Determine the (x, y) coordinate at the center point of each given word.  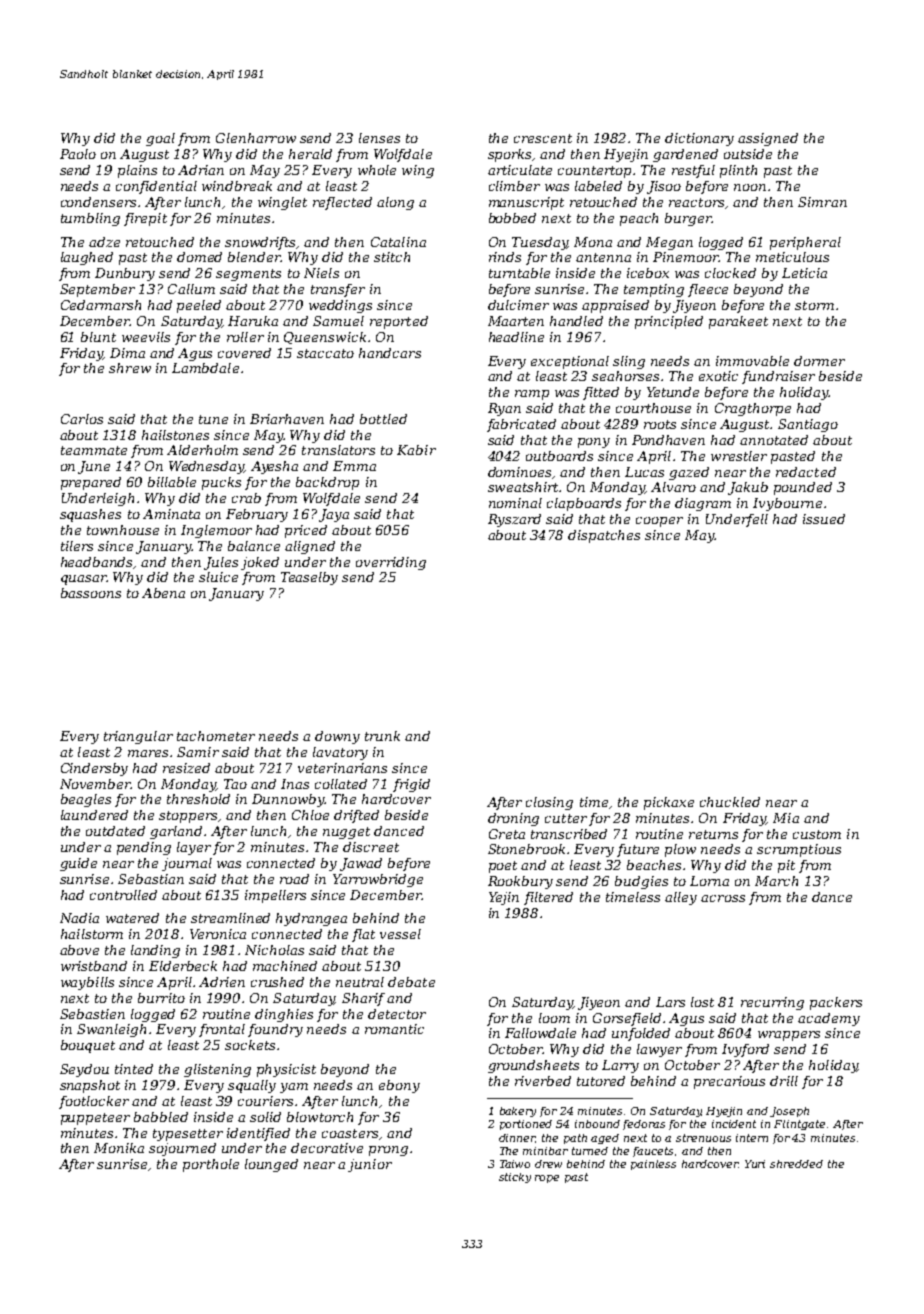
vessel (400, 934)
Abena (163, 593)
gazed (689, 473)
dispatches (604, 536)
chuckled (730, 802)
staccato (325, 353)
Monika (119, 1148)
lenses (379, 138)
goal (160, 139)
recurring (772, 1003)
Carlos (82, 419)
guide (78, 864)
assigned (768, 139)
